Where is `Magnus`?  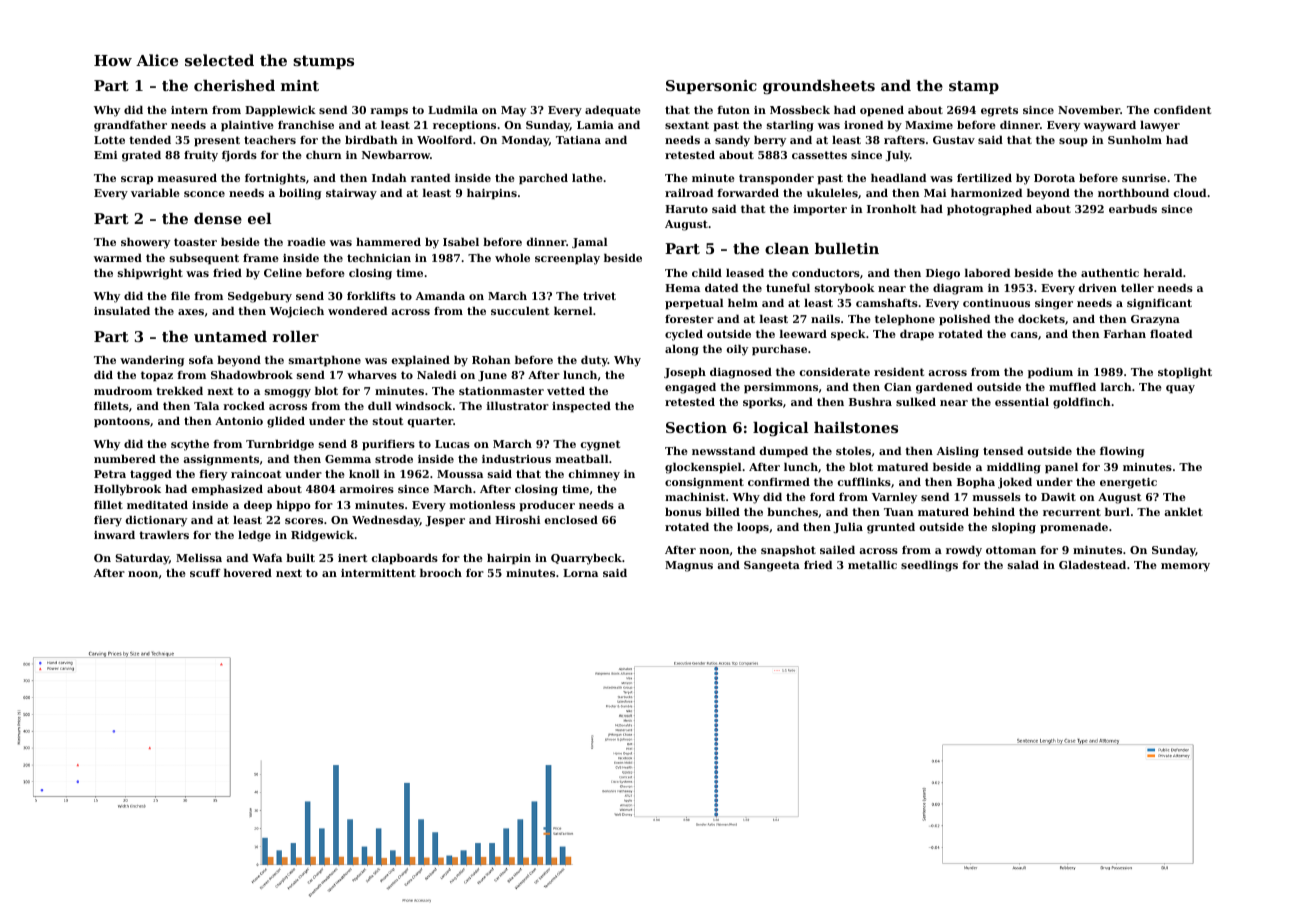
Magnus is located at coordinates (689, 566).
